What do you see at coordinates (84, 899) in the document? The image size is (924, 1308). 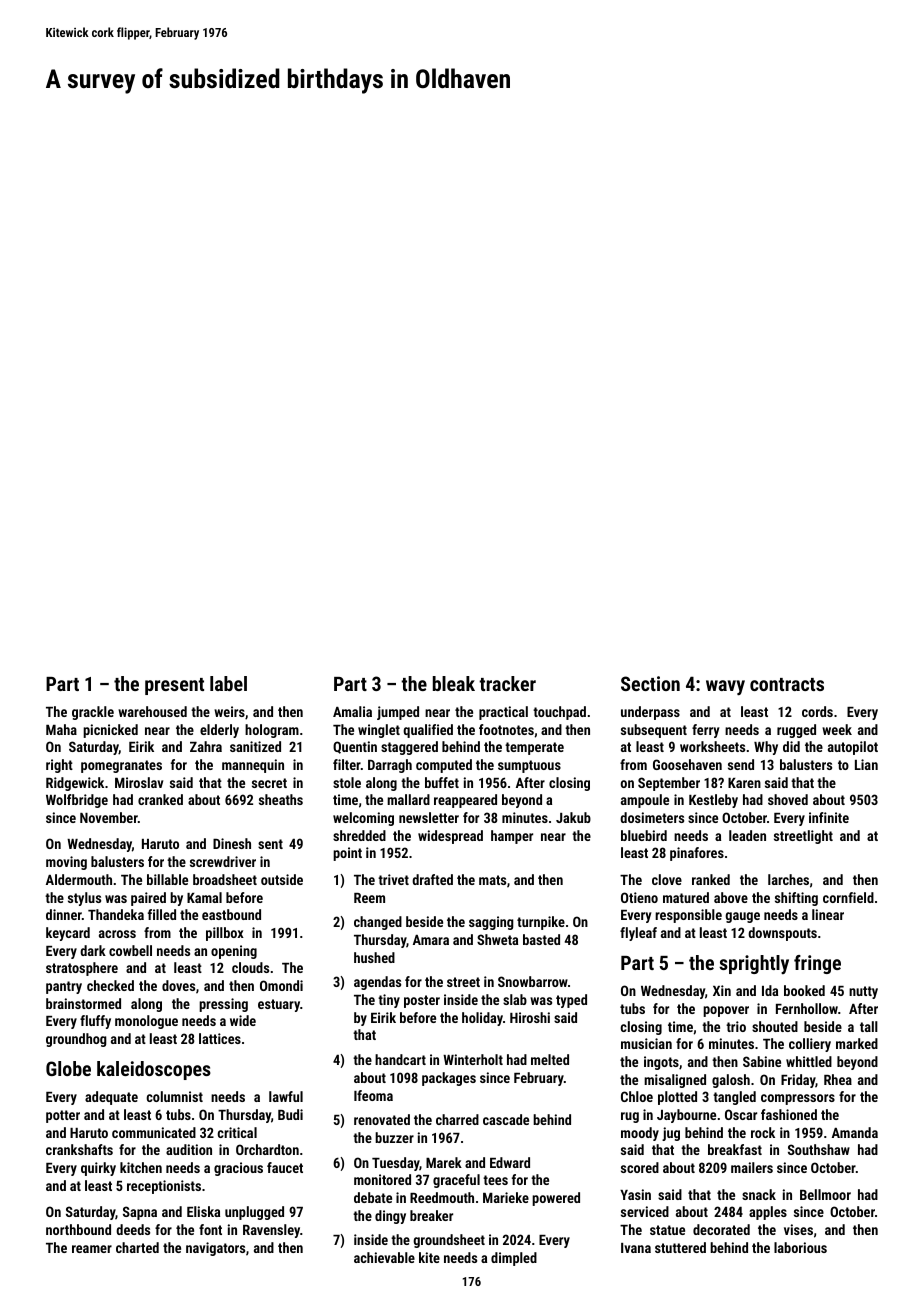 I see `stylus` at bounding box center [84, 899].
